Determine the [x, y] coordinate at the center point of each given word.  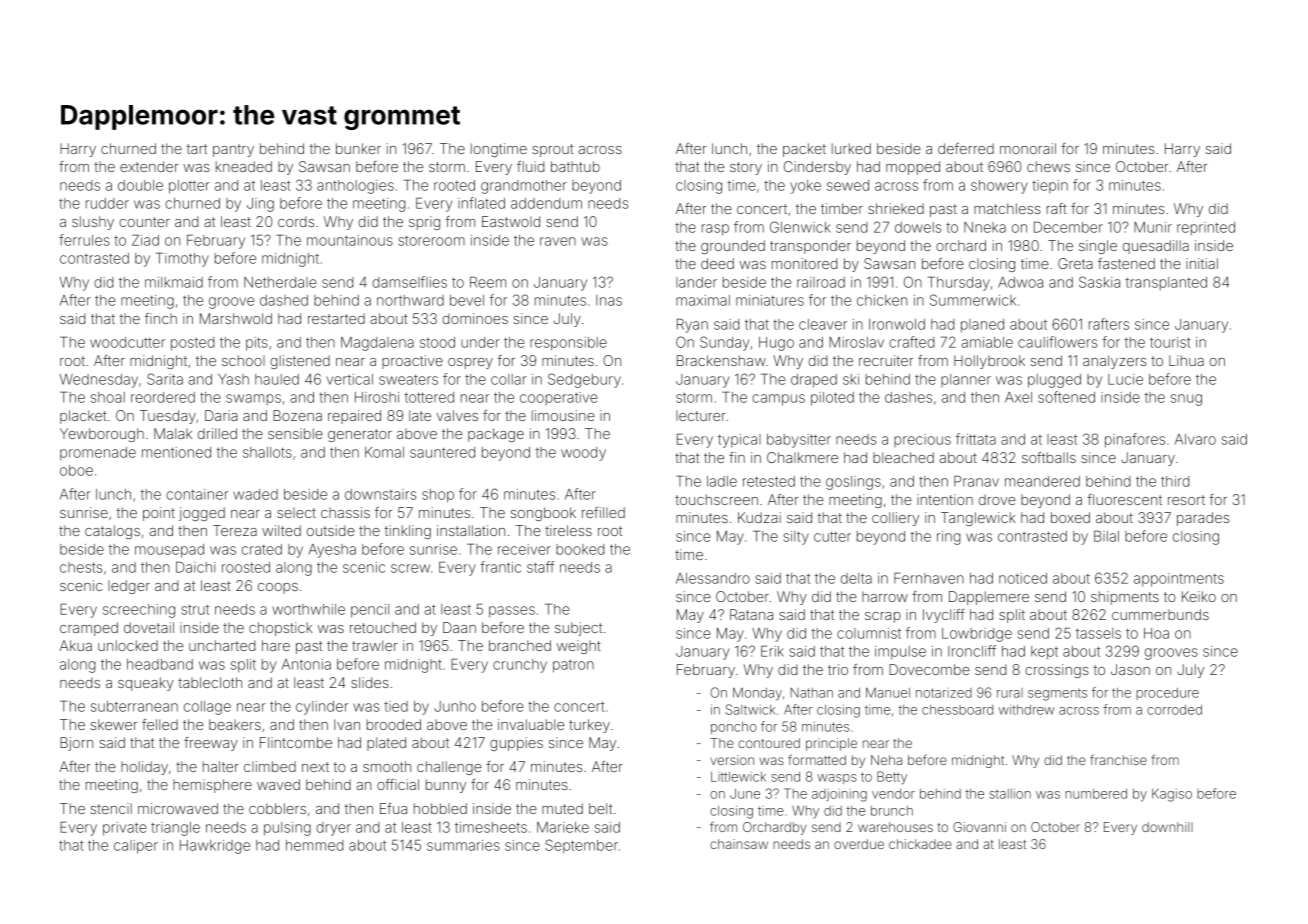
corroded [1174, 710]
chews [1048, 166]
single [1098, 247]
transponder [810, 247]
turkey [589, 726]
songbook [543, 514]
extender [149, 166]
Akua [76, 645]
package [496, 435]
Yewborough [102, 435]
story [746, 168]
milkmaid [174, 282]
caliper [136, 847]
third [1175, 481]
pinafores [1135, 440]
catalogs [112, 532]
